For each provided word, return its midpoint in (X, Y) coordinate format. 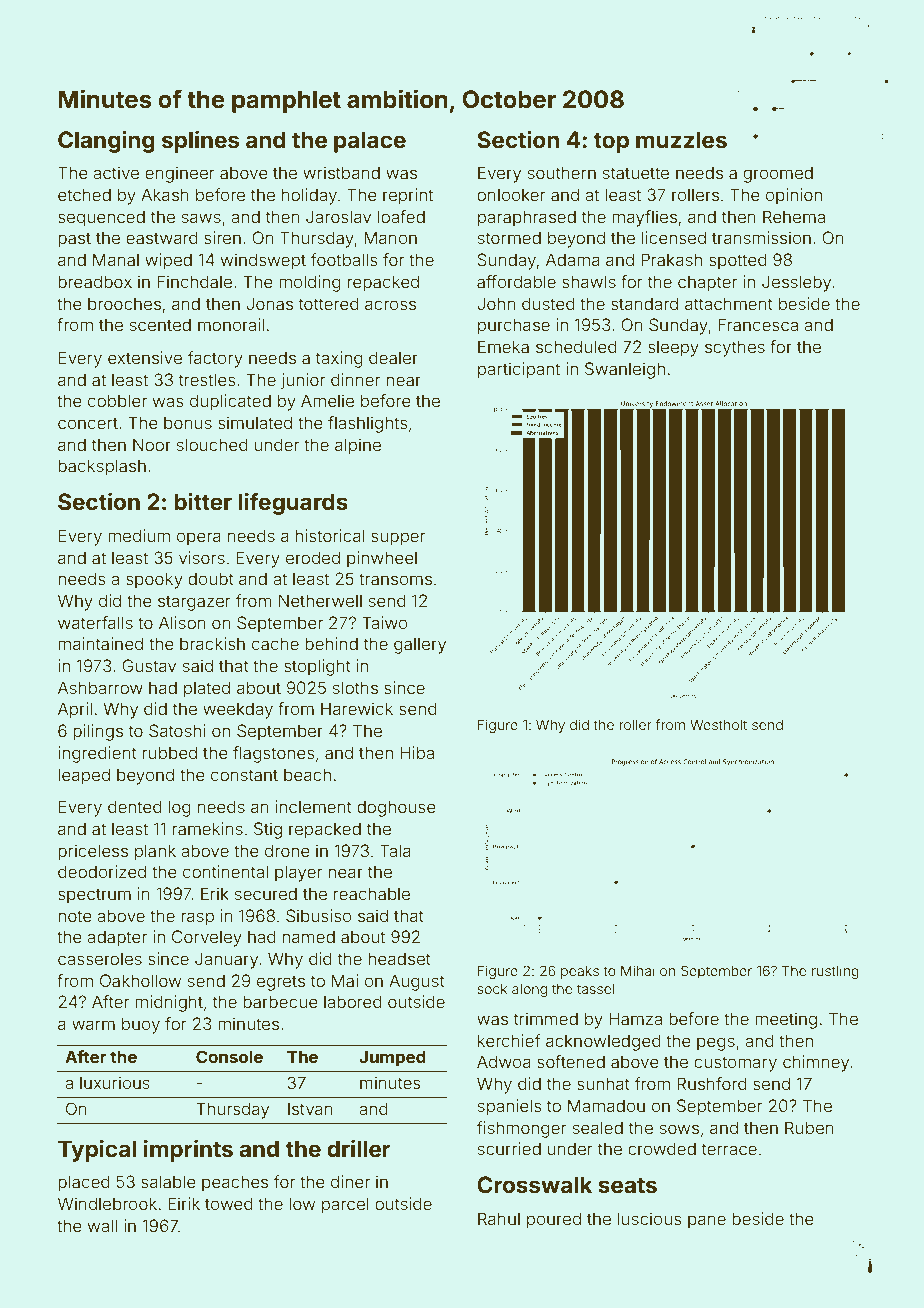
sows (679, 1129)
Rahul (499, 1218)
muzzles (681, 140)
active (116, 172)
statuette (636, 173)
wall (102, 1225)
